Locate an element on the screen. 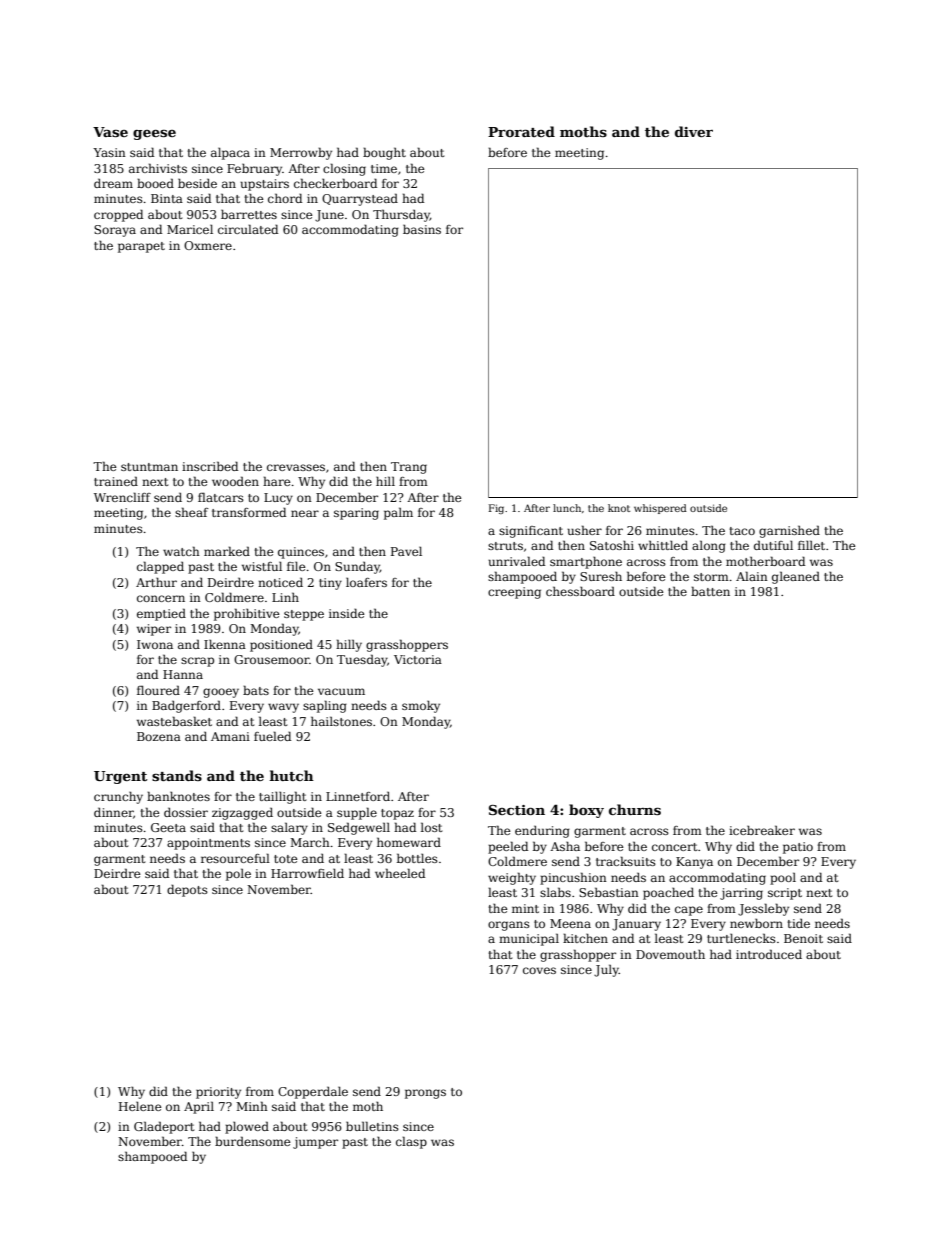 Image resolution: width=952 pixels, height=1233 pixels. garnished is located at coordinates (789, 531).
